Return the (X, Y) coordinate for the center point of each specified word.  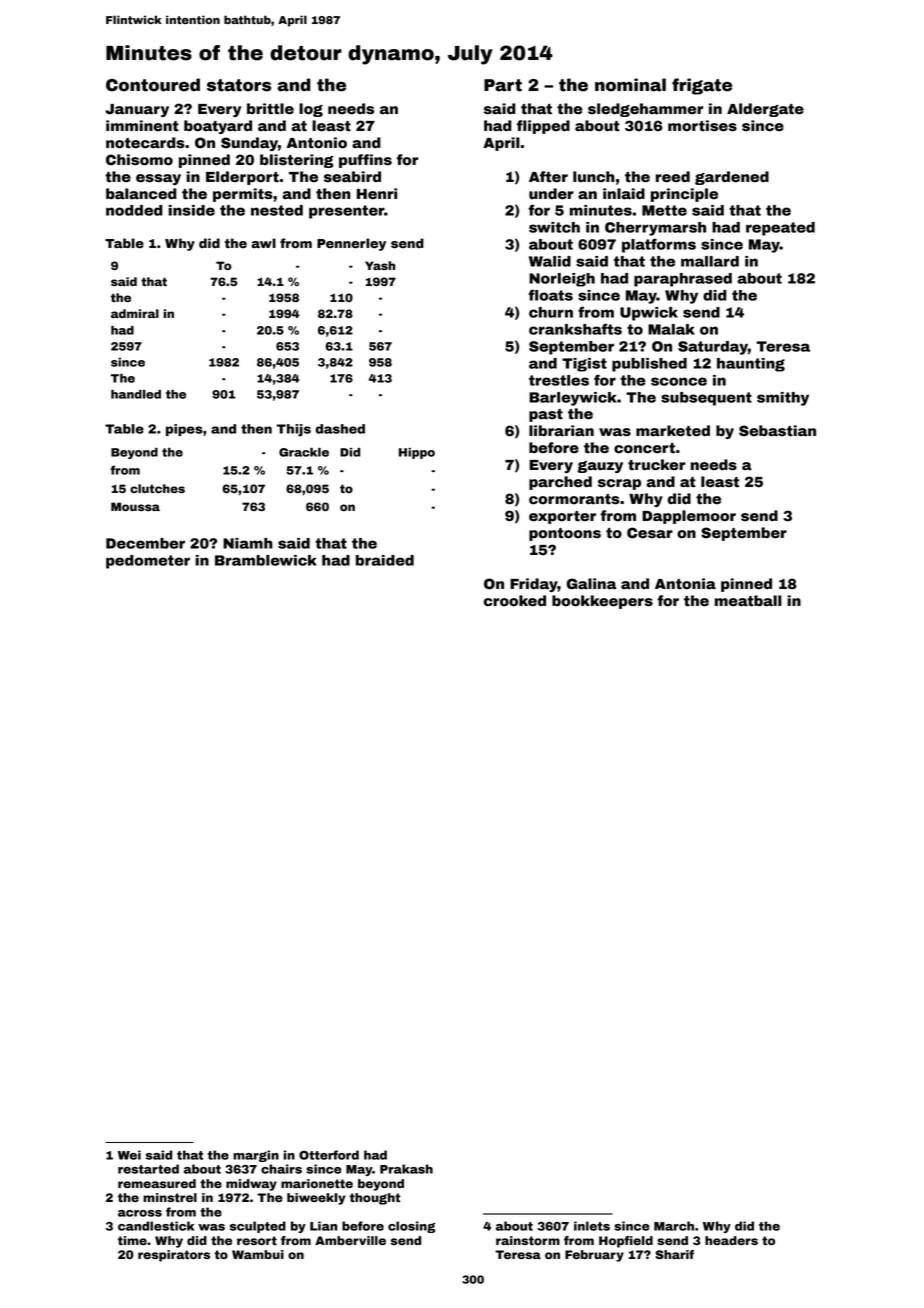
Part (503, 85)
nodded (134, 210)
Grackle (304, 452)
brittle (270, 109)
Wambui (258, 1254)
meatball (748, 601)
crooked (515, 601)
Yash (380, 265)
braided (385, 560)
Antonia (685, 584)
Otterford (329, 1155)
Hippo (417, 453)
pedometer (148, 562)
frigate (702, 86)
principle (684, 195)
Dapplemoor (689, 517)
